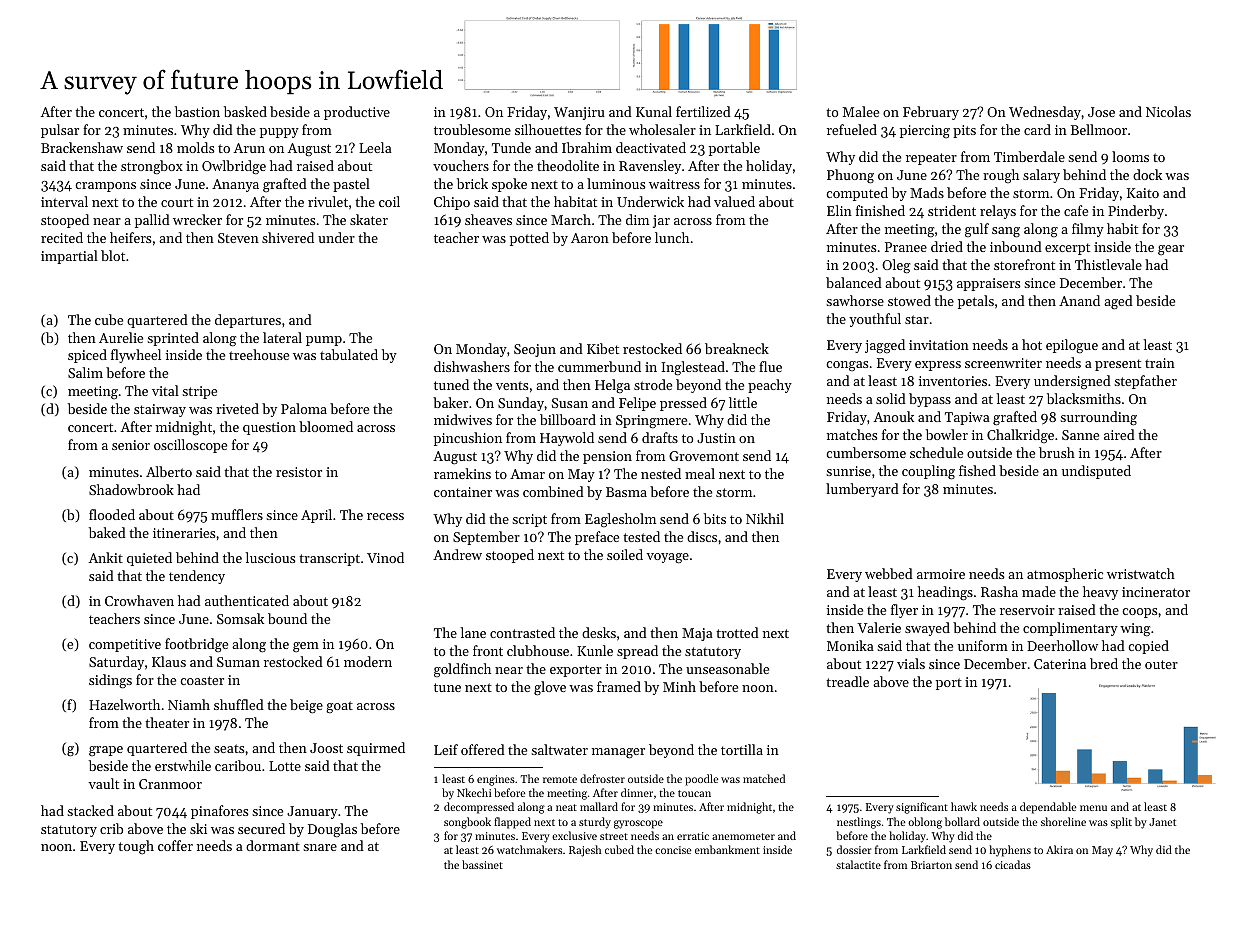 The image size is (1233, 952). What do you see at coordinates (861, 111) in the document?
I see `Malee` at bounding box center [861, 111].
